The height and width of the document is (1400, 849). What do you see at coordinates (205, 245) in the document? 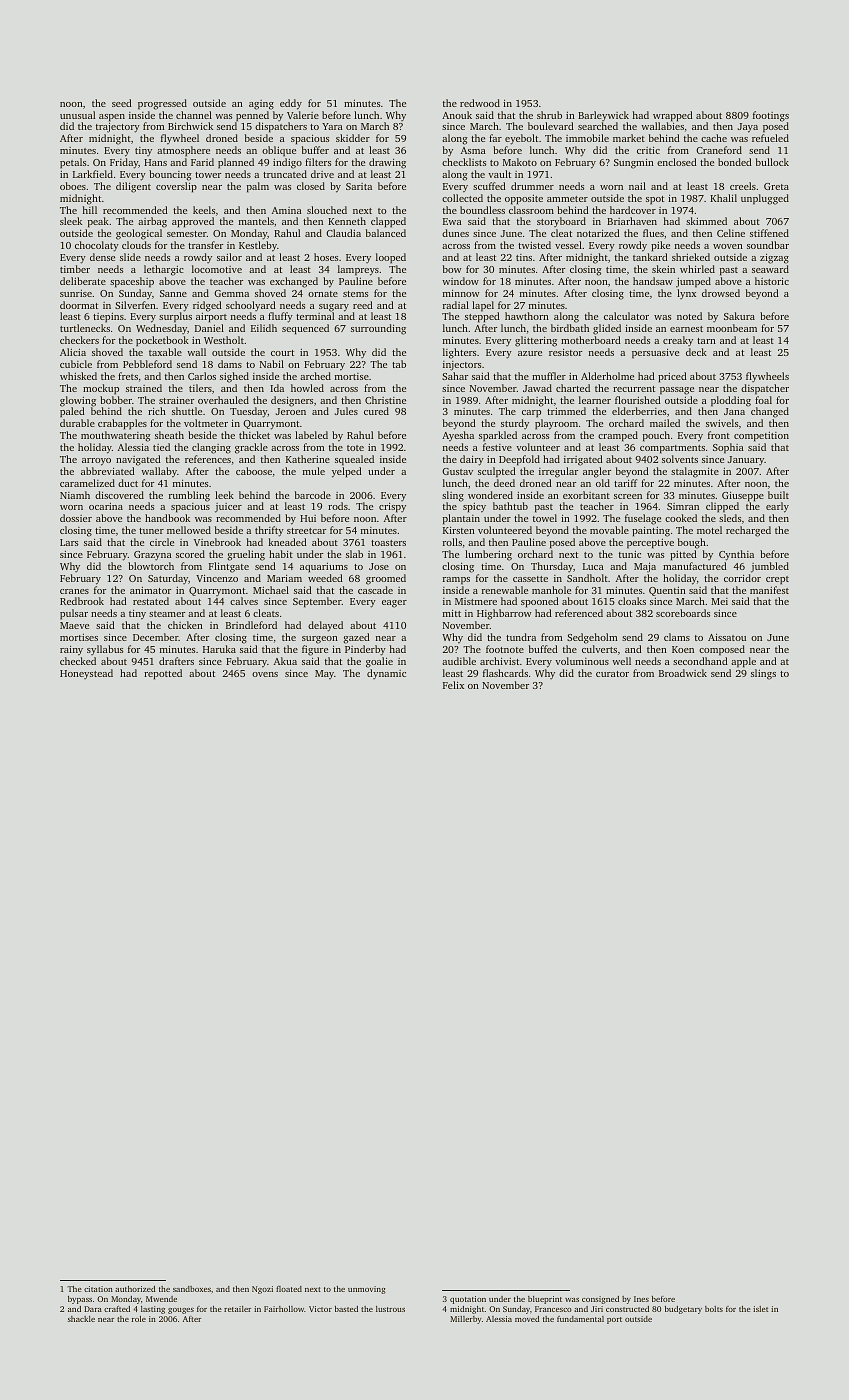
I see `transfer` at bounding box center [205, 245].
